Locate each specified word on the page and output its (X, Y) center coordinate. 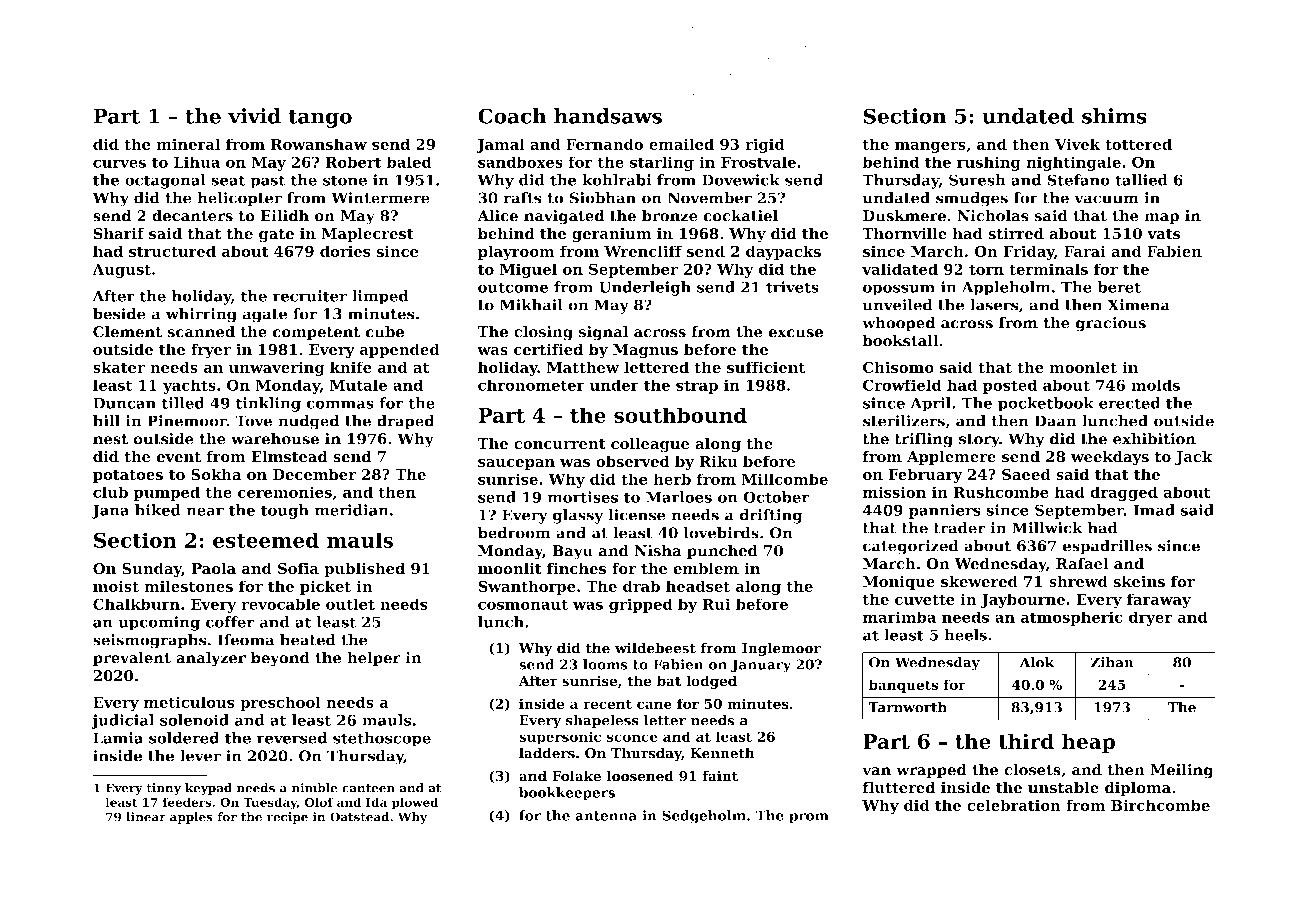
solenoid (194, 720)
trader (960, 528)
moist (116, 586)
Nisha (658, 550)
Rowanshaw (319, 144)
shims (1114, 116)
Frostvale (758, 162)
